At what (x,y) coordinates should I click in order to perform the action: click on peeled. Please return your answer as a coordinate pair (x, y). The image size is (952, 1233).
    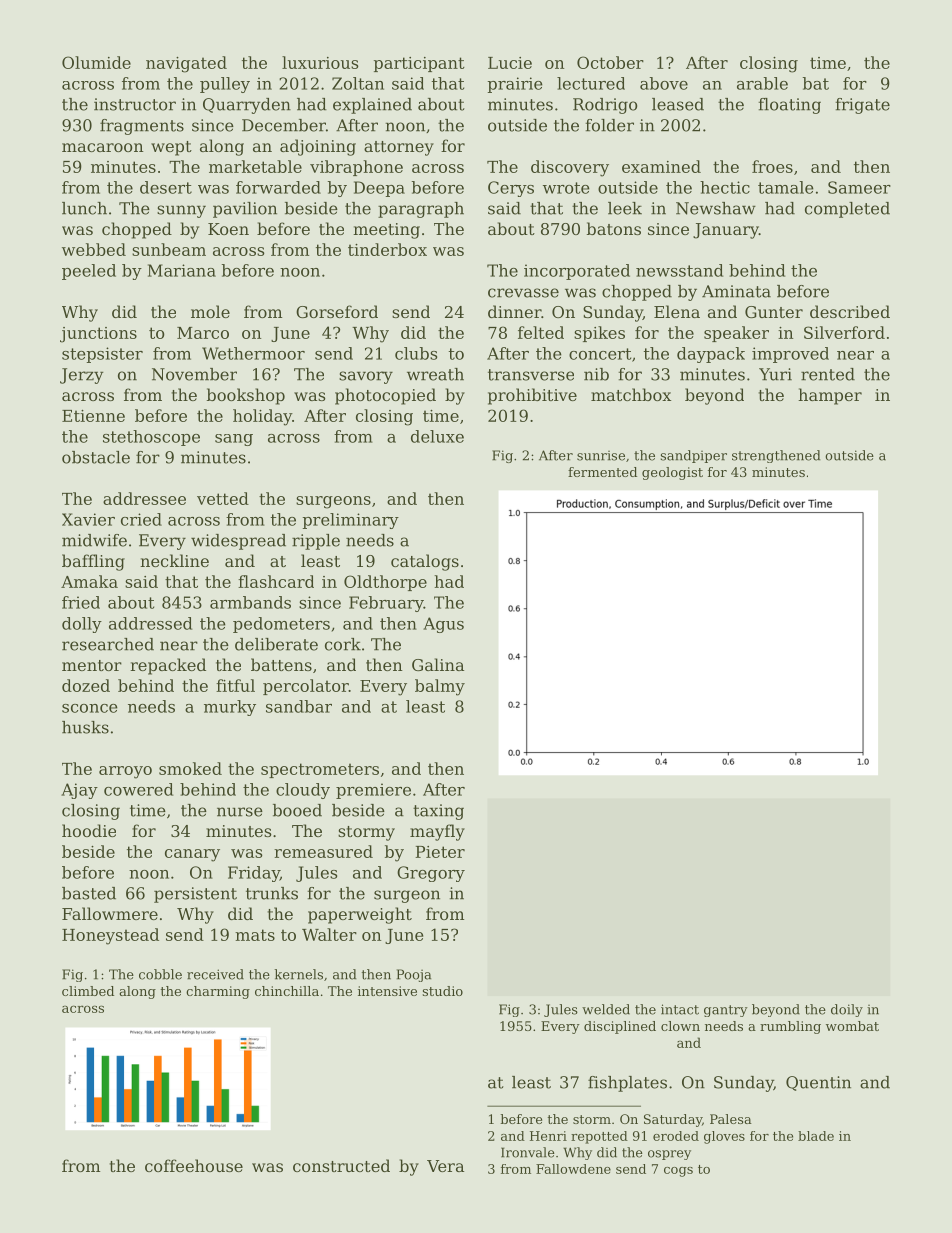
    Looking at the image, I should click on (89, 272).
